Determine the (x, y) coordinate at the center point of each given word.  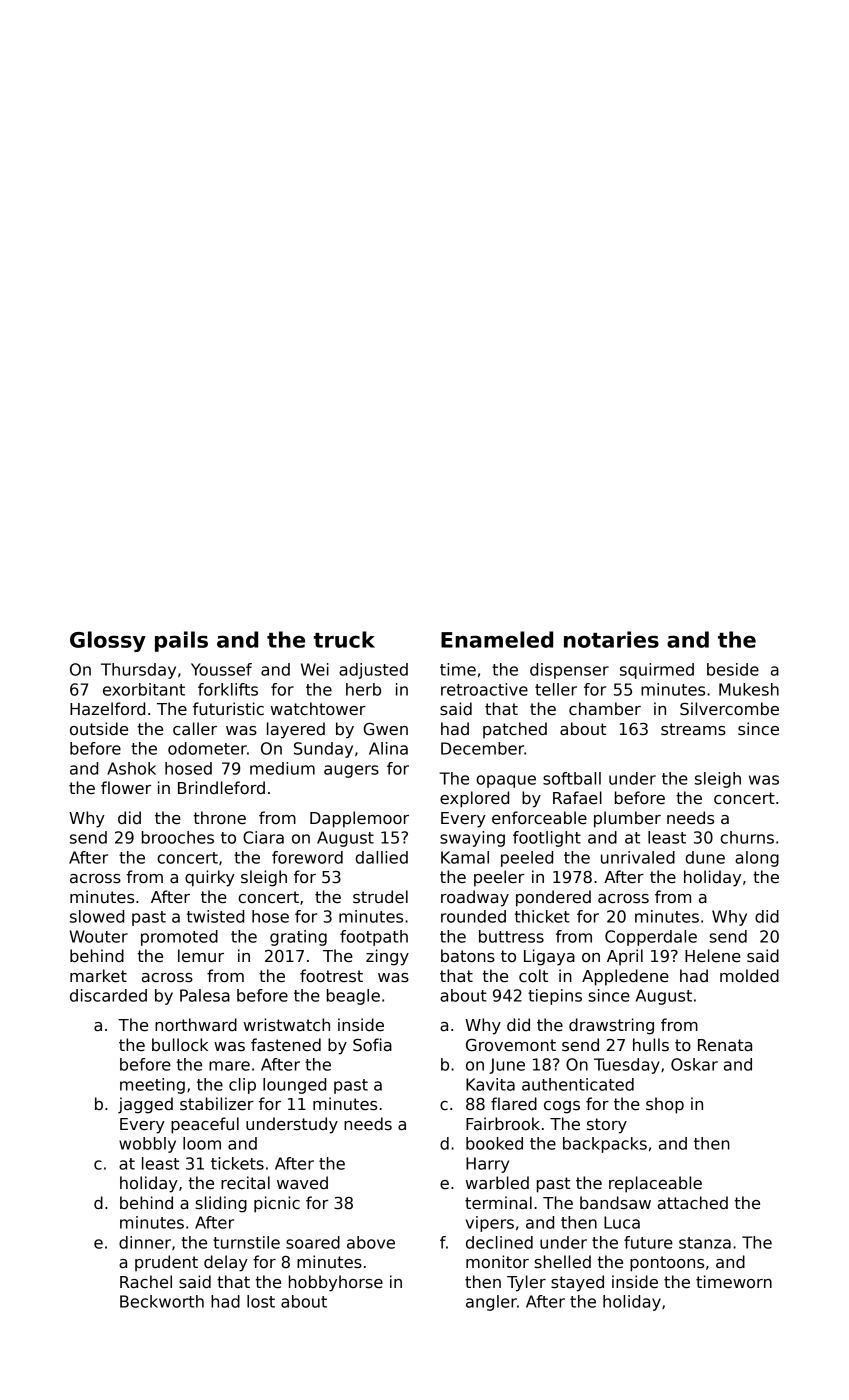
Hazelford (107, 709)
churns (747, 837)
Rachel (146, 1282)
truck (344, 639)
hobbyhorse (336, 1283)
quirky (210, 878)
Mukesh (749, 689)
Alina (388, 748)
